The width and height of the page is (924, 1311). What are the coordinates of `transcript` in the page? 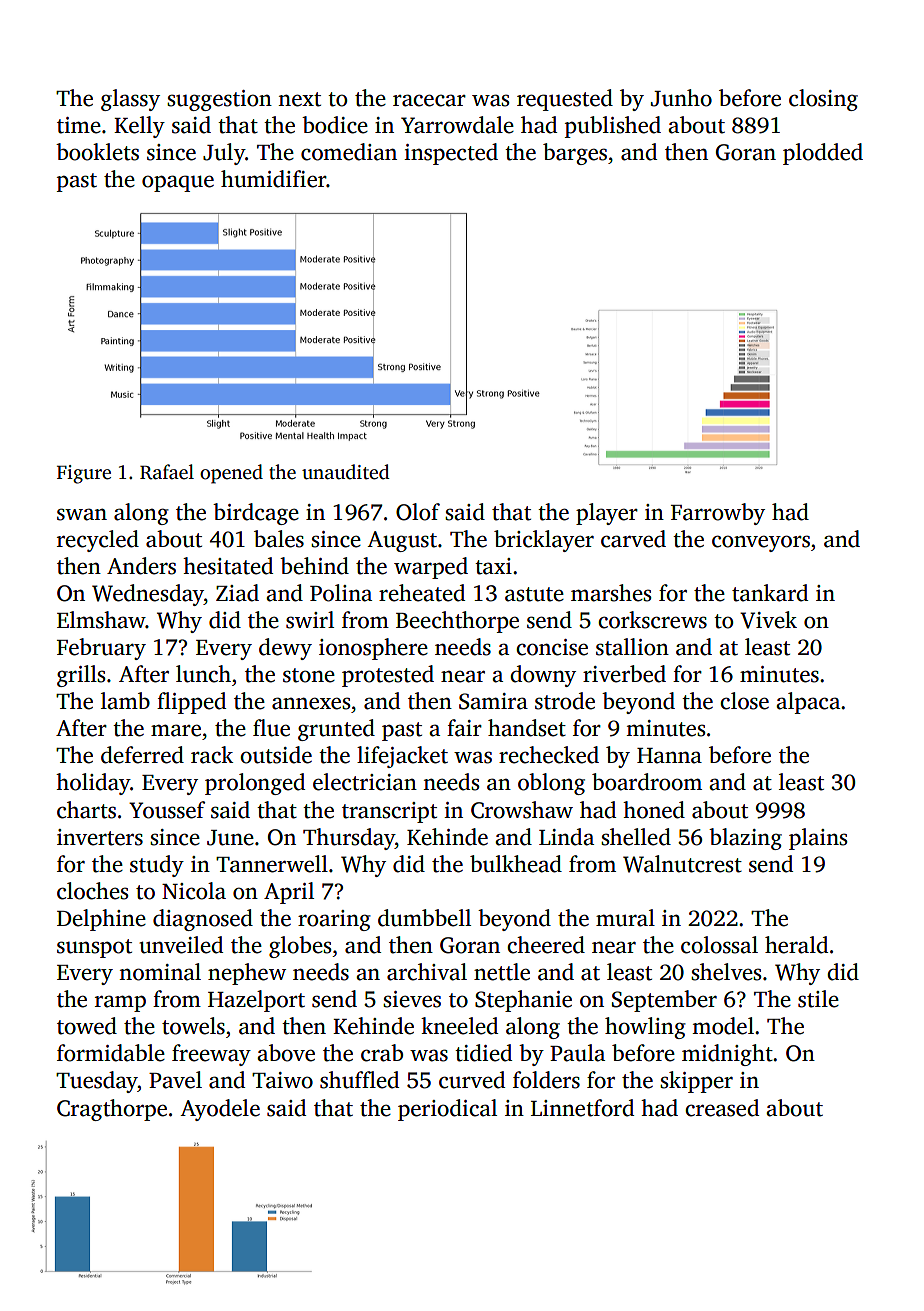 It's located at (389, 812).
